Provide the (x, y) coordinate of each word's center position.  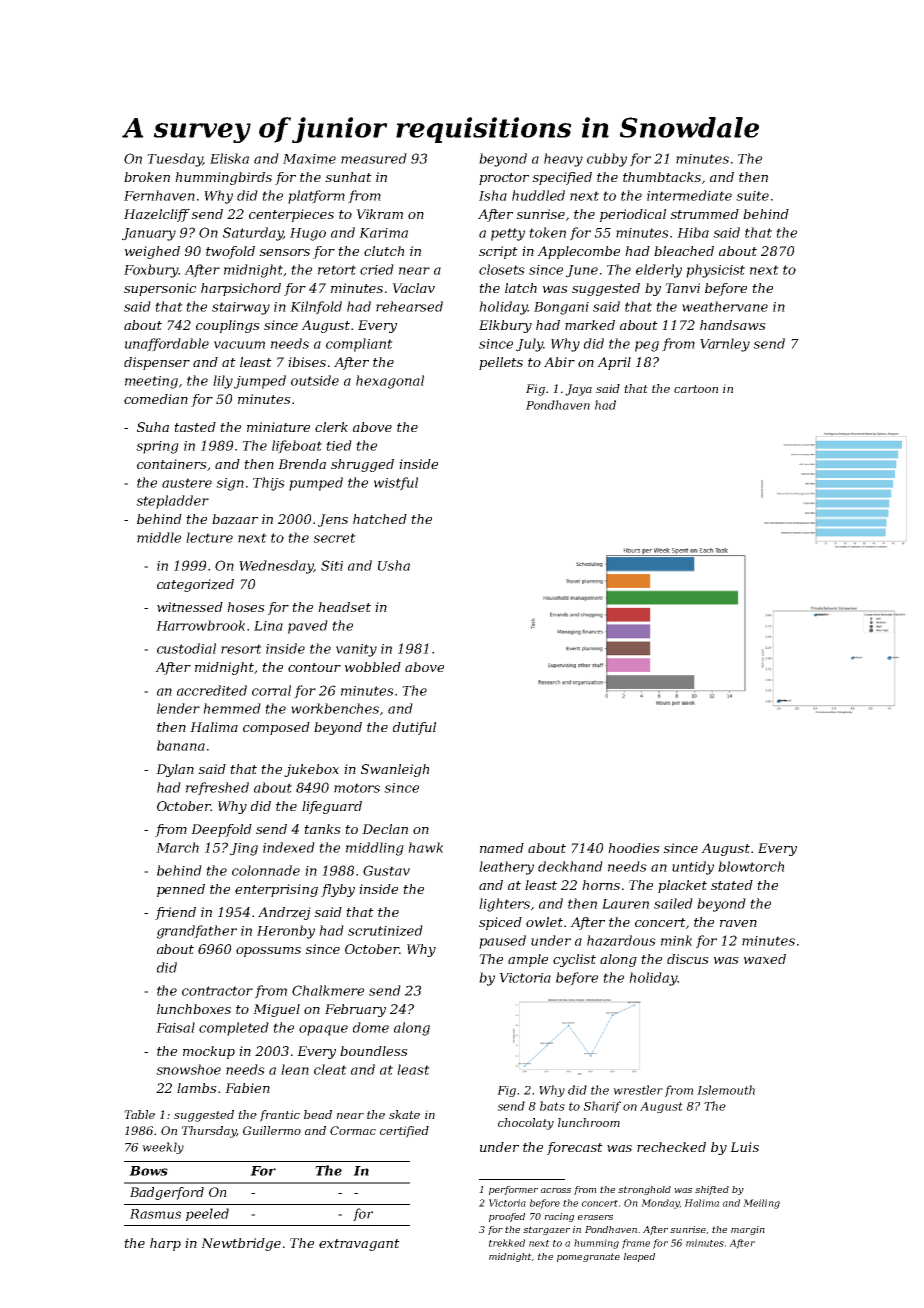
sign (230, 484)
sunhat (348, 177)
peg (647, 346)
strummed (704, 214)
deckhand (570, 866)
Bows (148, 1171)
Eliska (229, 158)
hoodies (634, 848)
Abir (559, 362)
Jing (244, 849)
